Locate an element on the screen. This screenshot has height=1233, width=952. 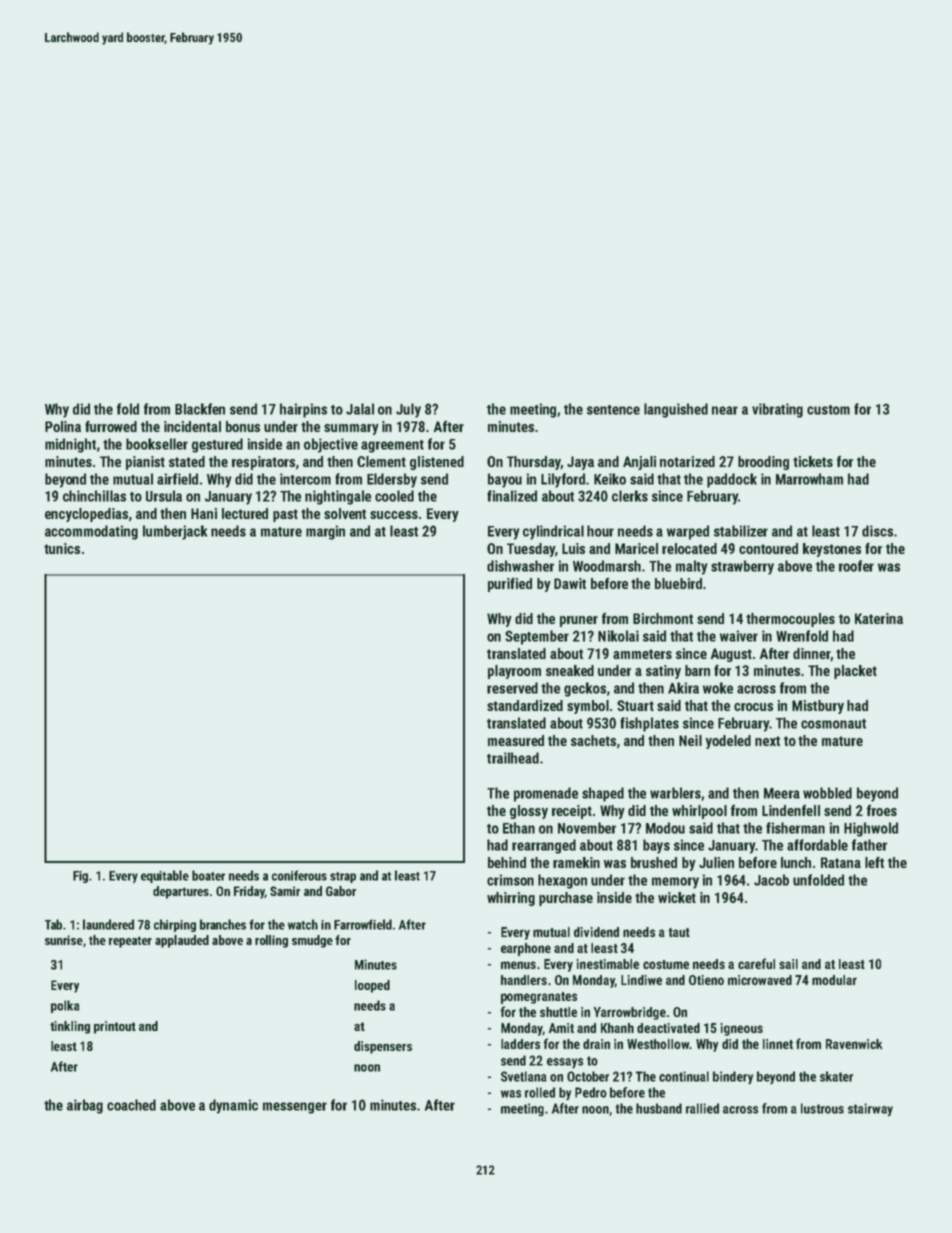
pruner is located at coordinates (579, 621).
